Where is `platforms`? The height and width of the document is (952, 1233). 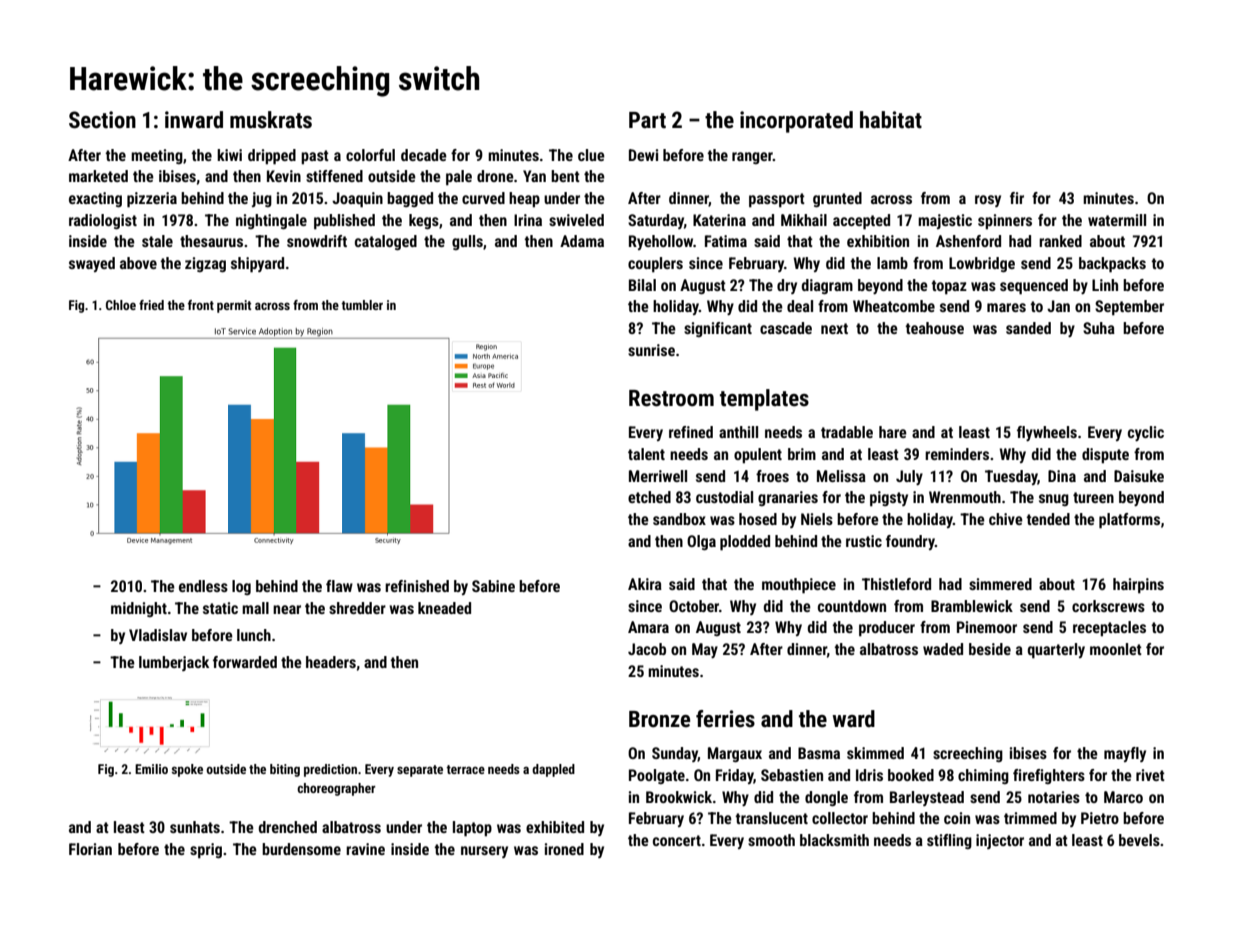
platforms is located at coordinates (1129, 521).
